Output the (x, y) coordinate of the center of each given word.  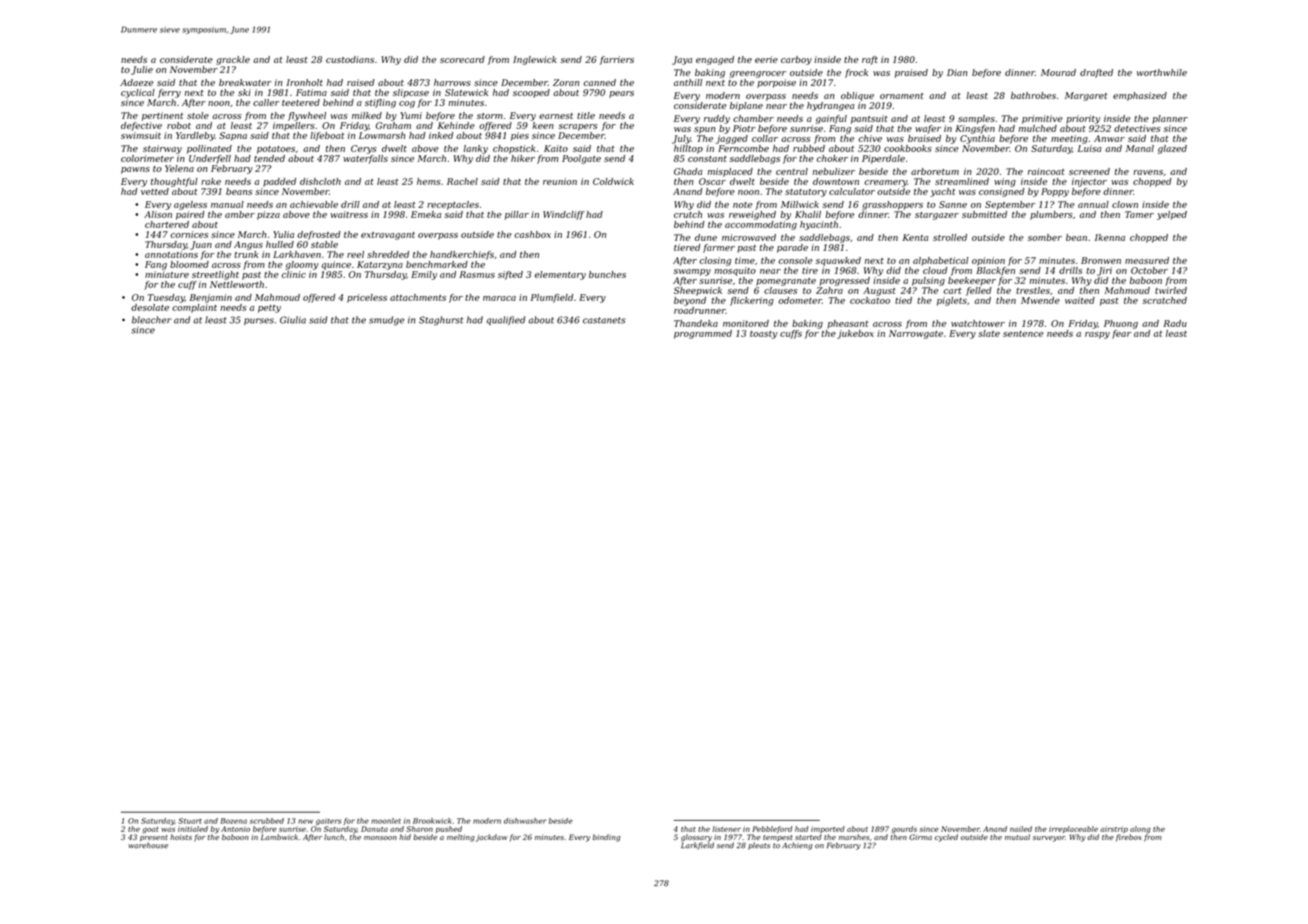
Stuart (189, 821)
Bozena (233, 821)
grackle (233, 60)
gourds (904, 830)
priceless (367, 298)
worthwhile (1162, 72)
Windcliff (564, 215)
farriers (617, 60)
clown (1125, 204)
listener (727, 829)
